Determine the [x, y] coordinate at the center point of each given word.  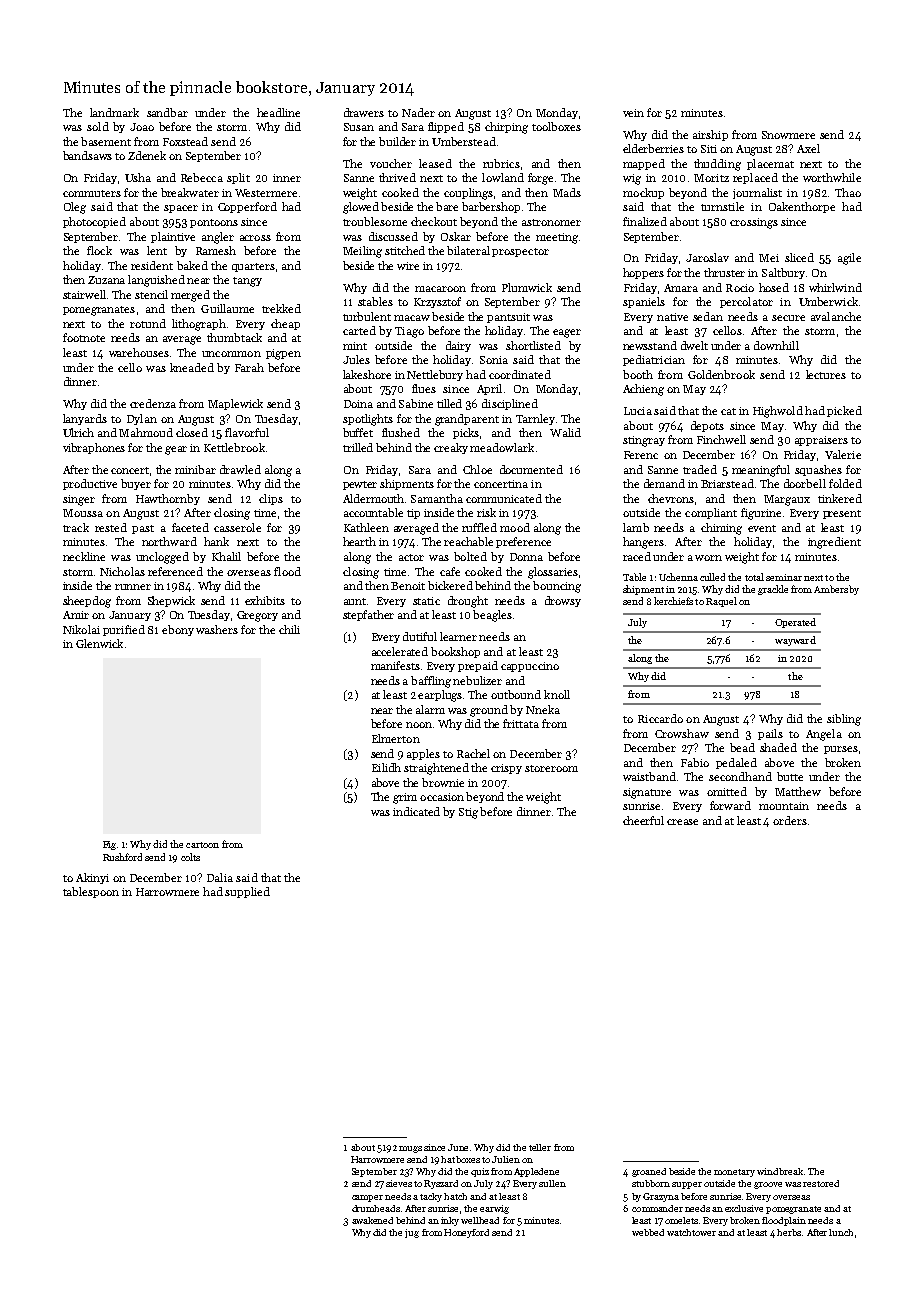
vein [633, 113]
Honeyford [466, 1233]
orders [790, 820]
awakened [372, 1220]
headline [278, 112]
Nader [418, 112]
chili [289, 629]
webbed [648, 1232]
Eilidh [386, 767]
